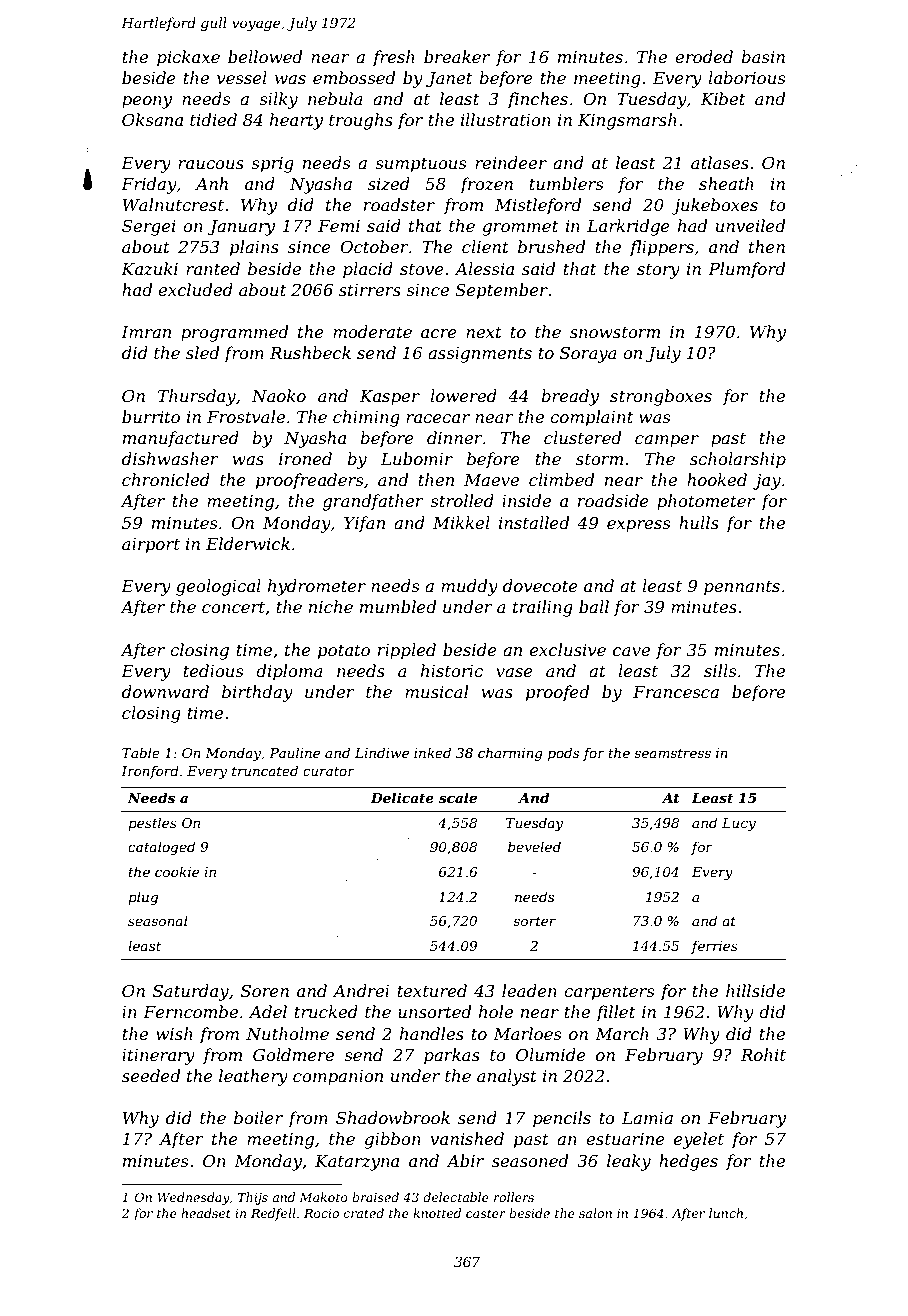  Describe the element at coordinates (152, 119) in the document. I see `Oksana` at that location.
